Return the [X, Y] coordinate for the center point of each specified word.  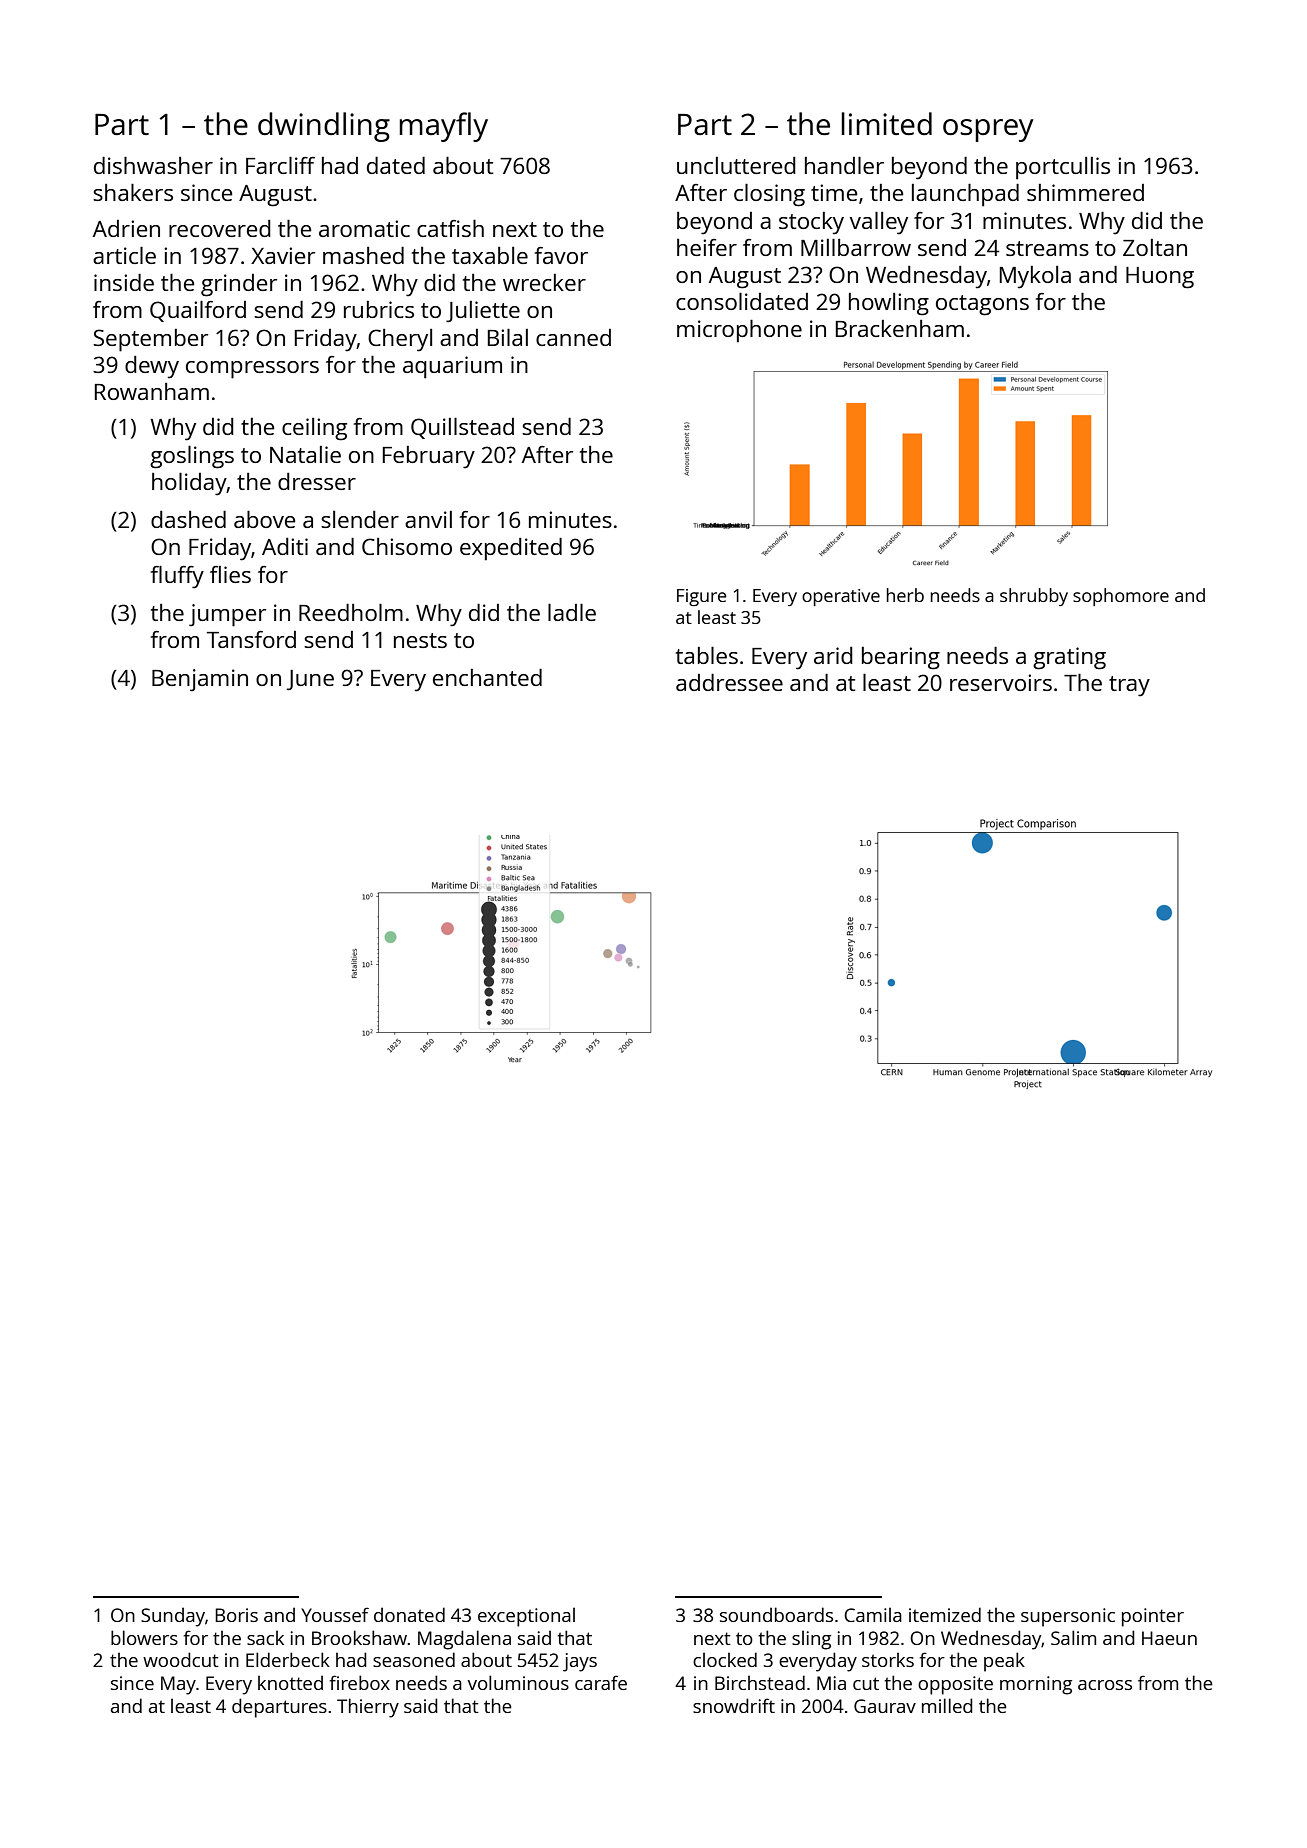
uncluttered [736, 165]
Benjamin [200, 680]
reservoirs [1001, 682]
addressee [729, 682]
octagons [982, 305]
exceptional [526, 1617]
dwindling [324, 127]
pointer [1153, 1617]
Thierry [368, 1708]
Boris [236, 1615]
